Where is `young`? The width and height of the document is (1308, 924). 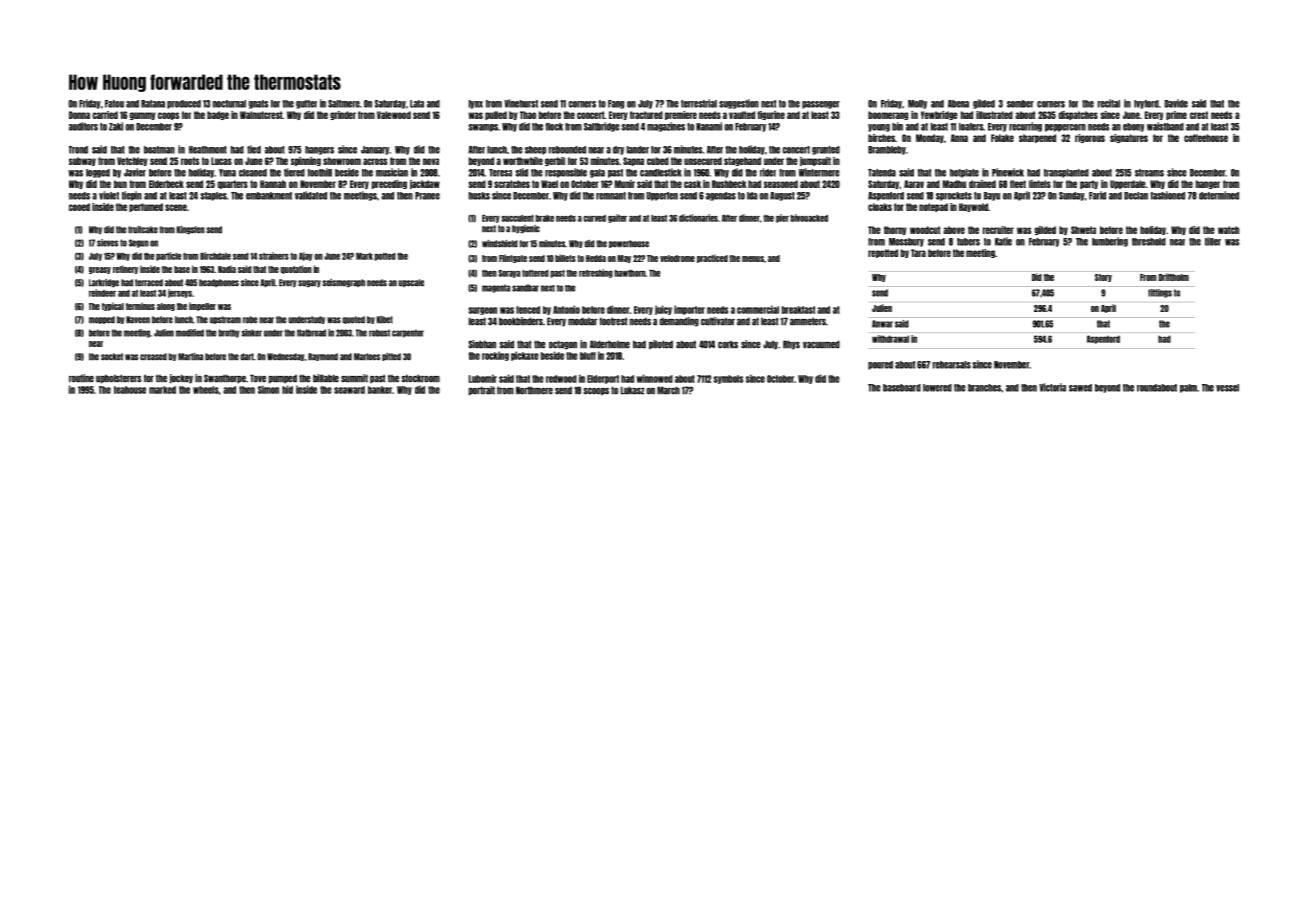
young is located at coordinates (879, 128).
